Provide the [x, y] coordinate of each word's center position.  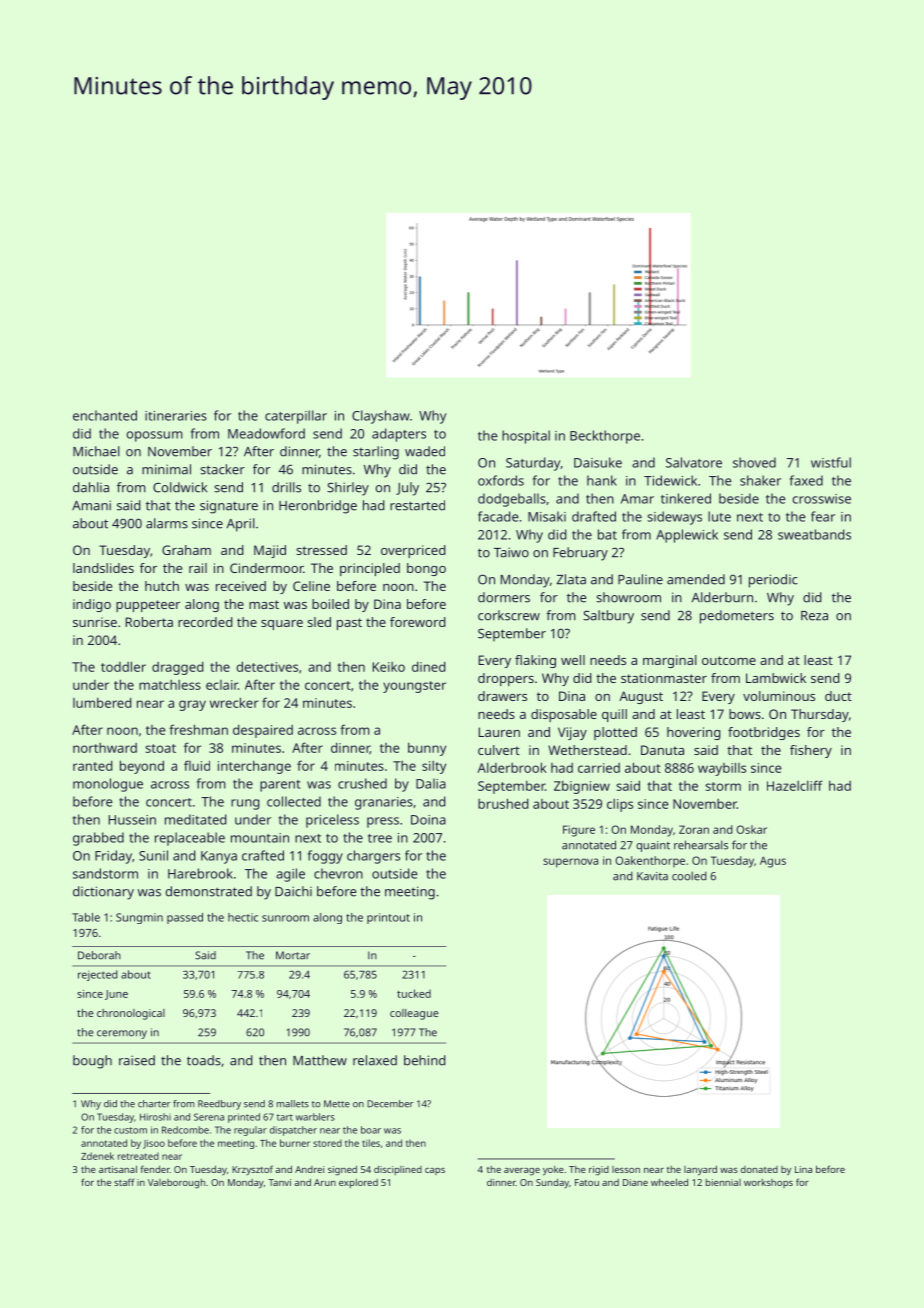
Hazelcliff [795, 785]
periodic [773, 581]
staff [124, 1182]
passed [185, 918]
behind [424, 1060]
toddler [123, 666]
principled [370, 569]
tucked [414, 993]
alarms [167, 523]
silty [434, 767]
